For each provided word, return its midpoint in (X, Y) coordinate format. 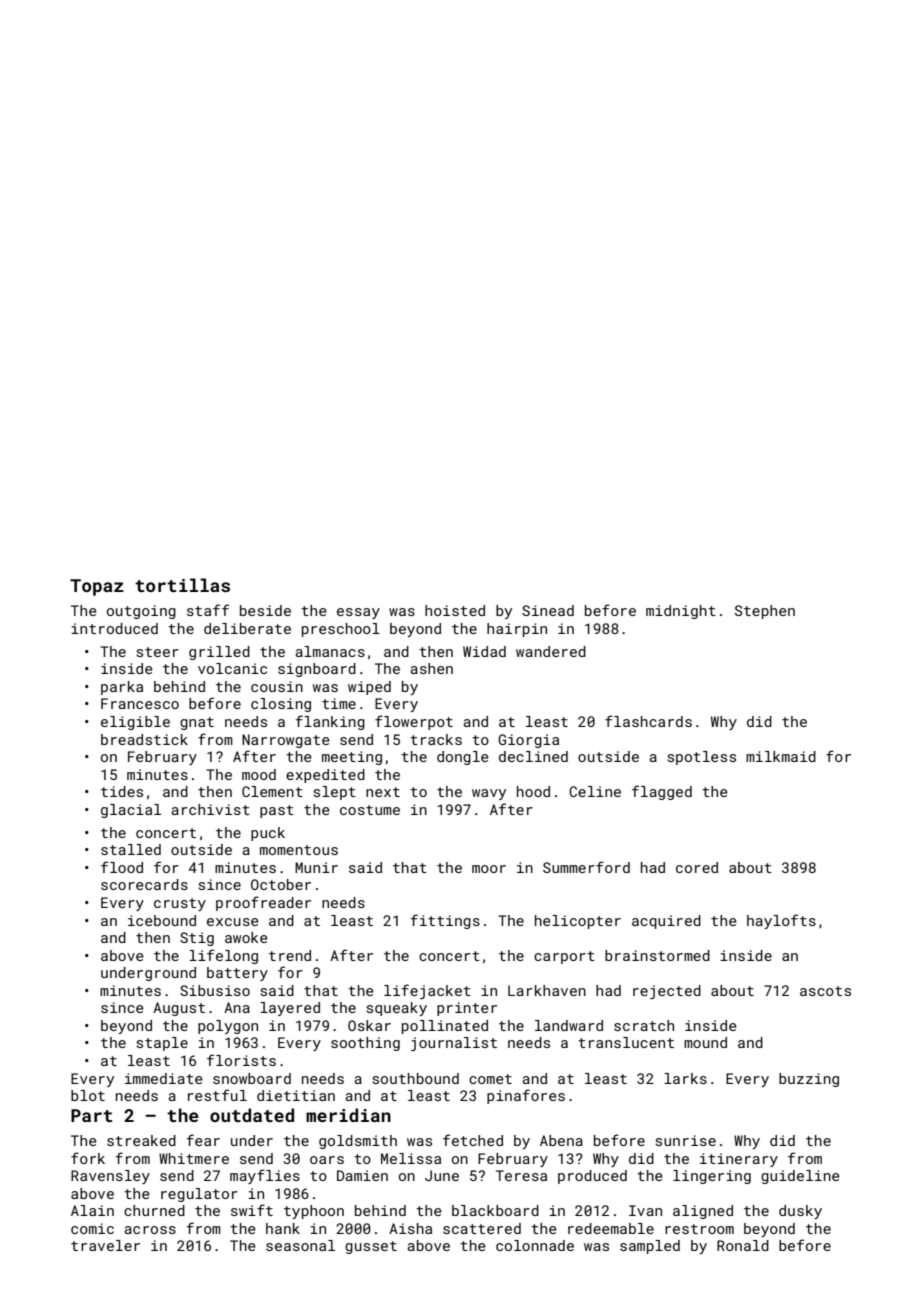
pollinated (445, 1027)
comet (490, 1079)
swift (252, 1210)
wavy (489, 794)
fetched (473, 1140)
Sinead (548, 610)
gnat (197, 723)
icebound (162, 920)
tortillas (182, 585)
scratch (644, 1025)
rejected (667, 992)
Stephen (765, 612)
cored (697, 867)
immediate (164, 1078)
